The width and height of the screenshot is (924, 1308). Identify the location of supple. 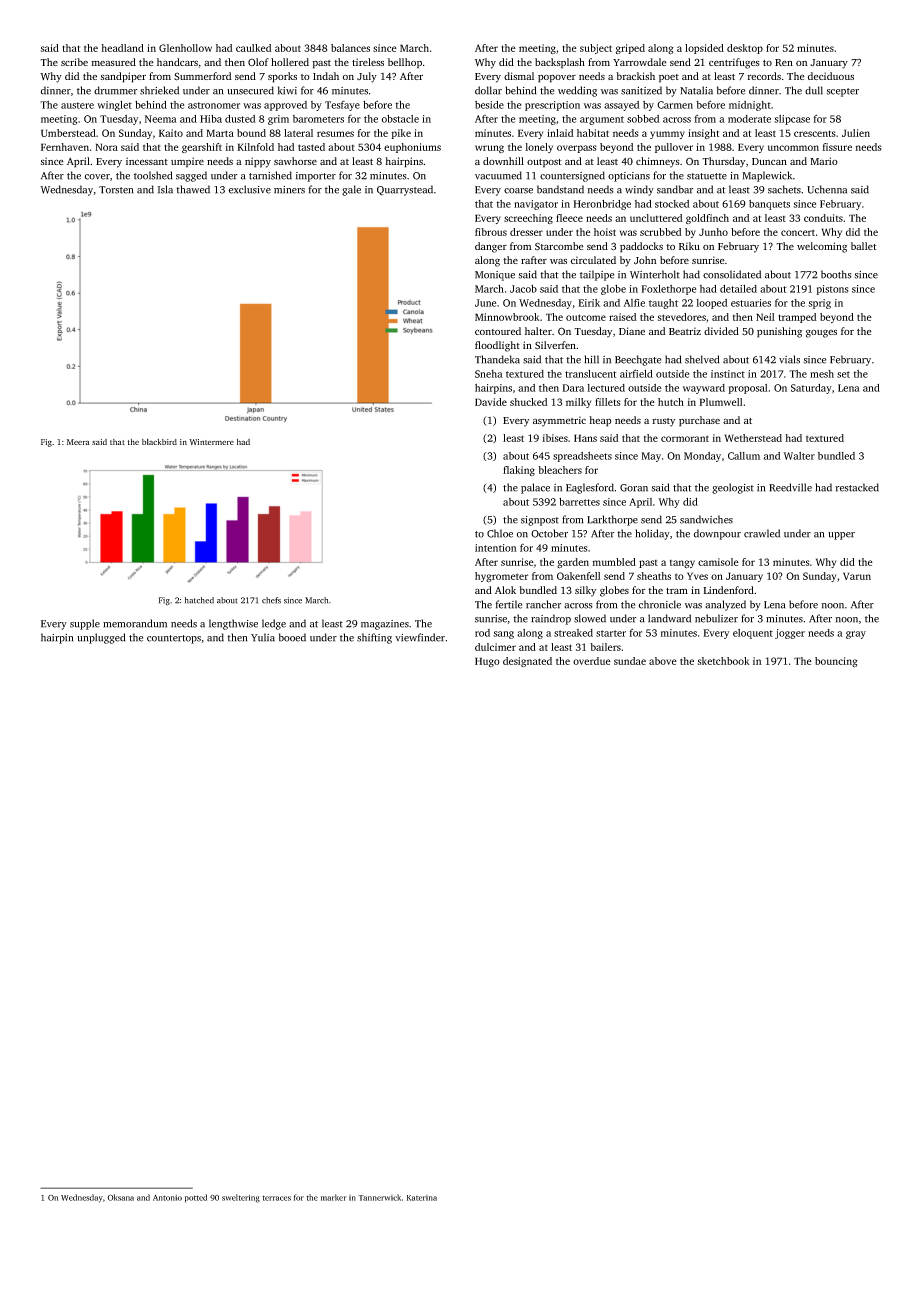
(85, 624).
